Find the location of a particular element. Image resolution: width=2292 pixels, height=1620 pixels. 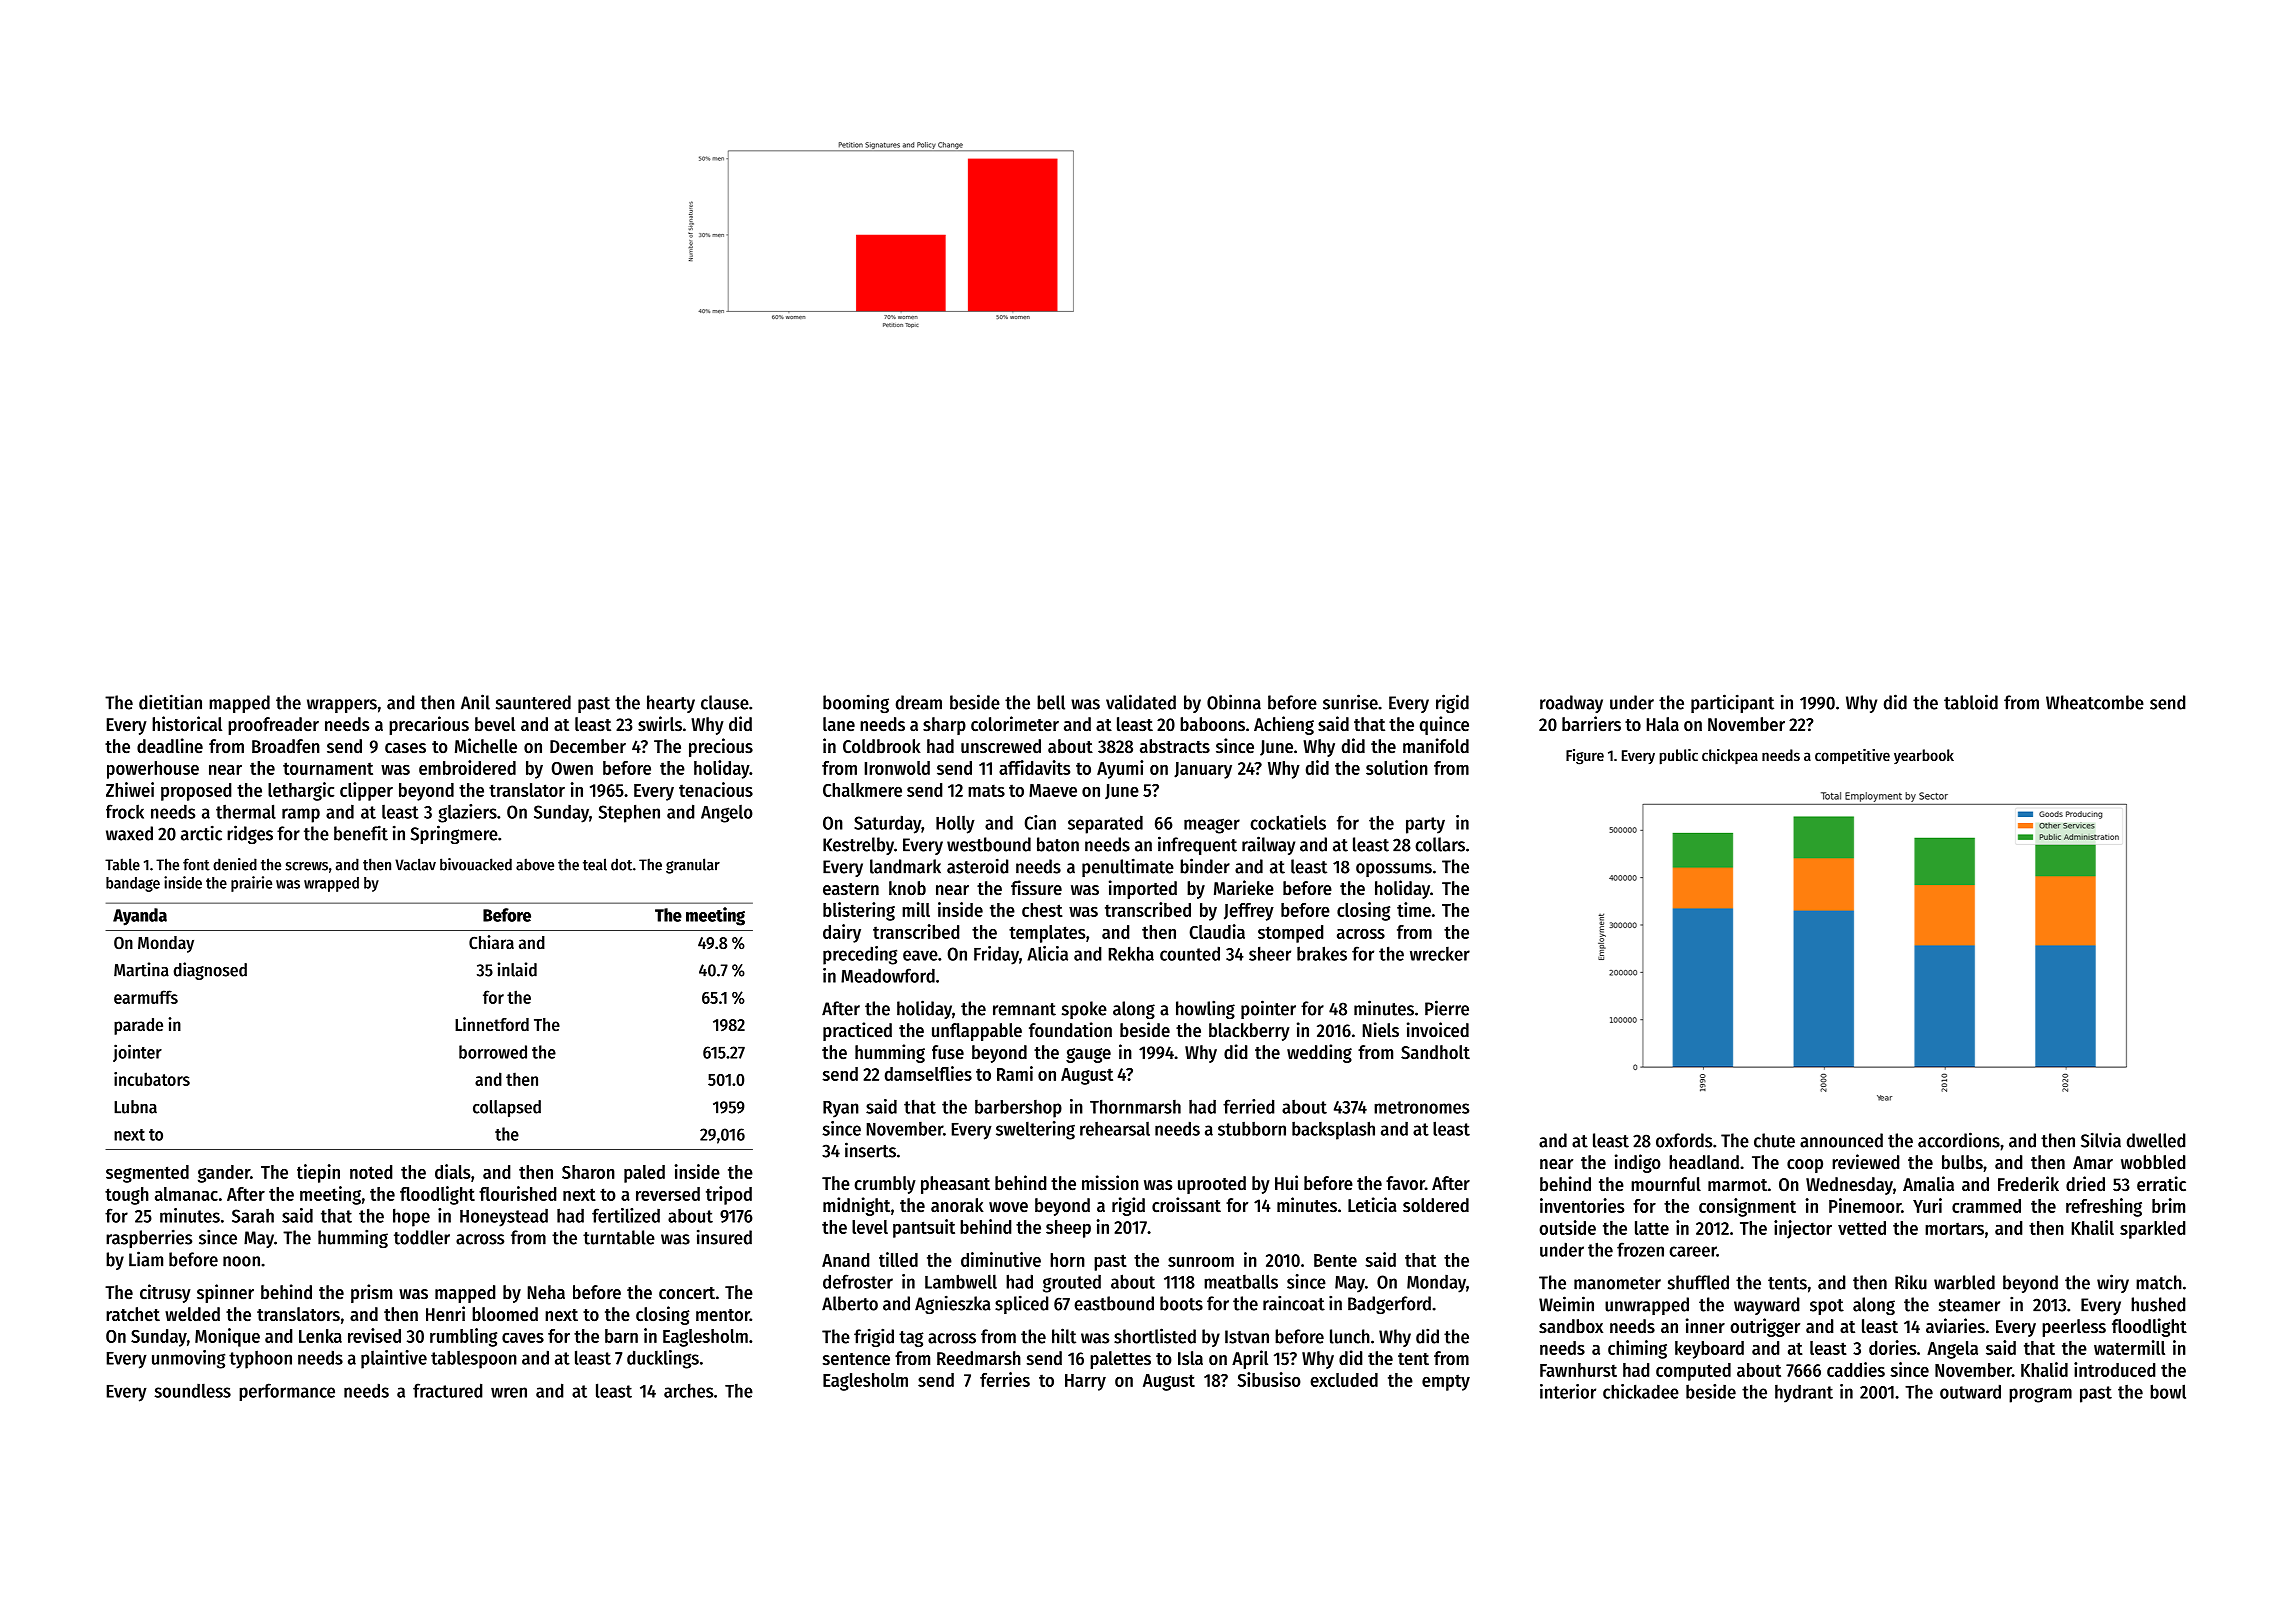

Obinna is located at coordinates (1234, 702).
